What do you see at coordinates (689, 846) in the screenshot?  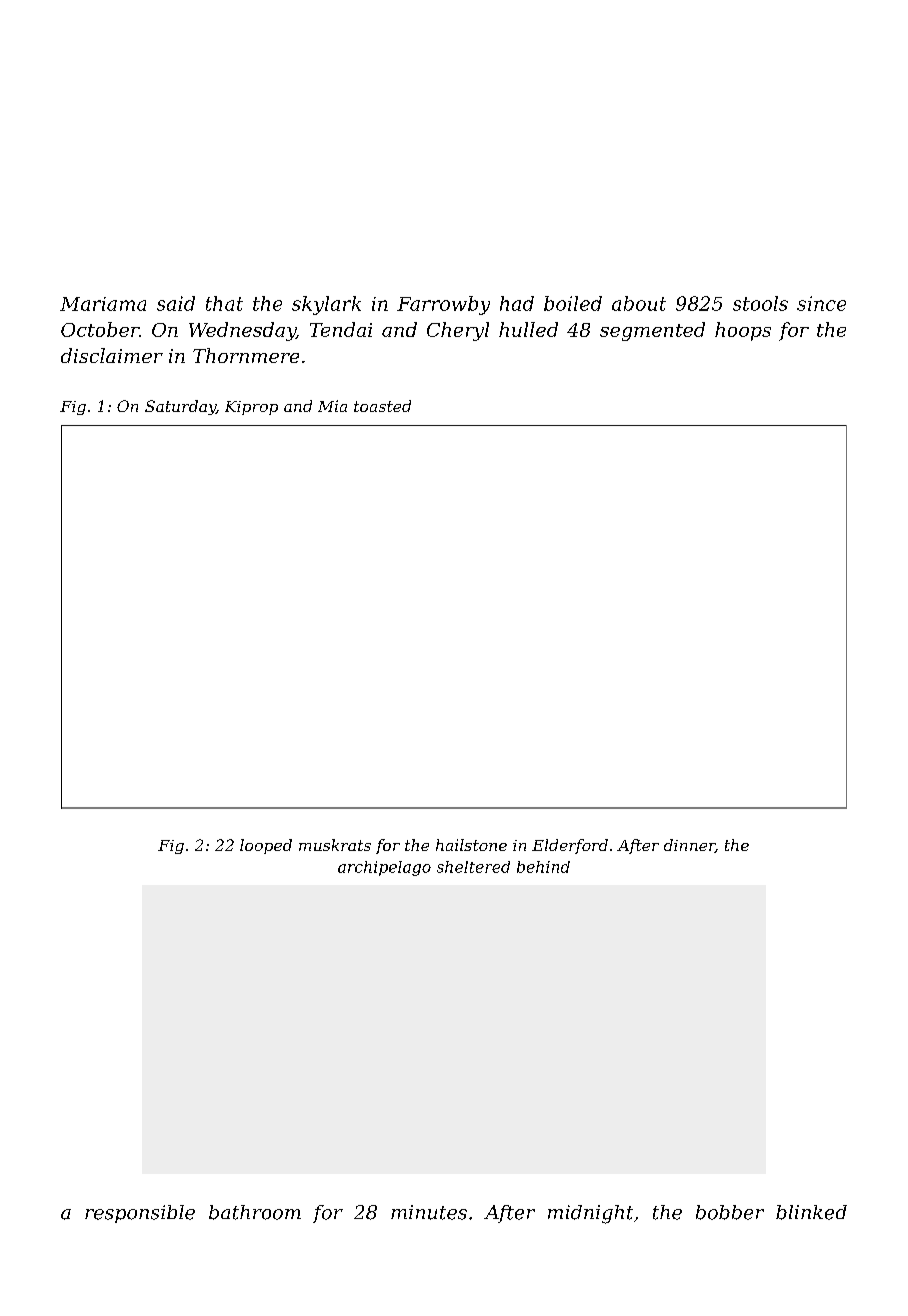 I see `dinner` at bounding box center [689, 846].
